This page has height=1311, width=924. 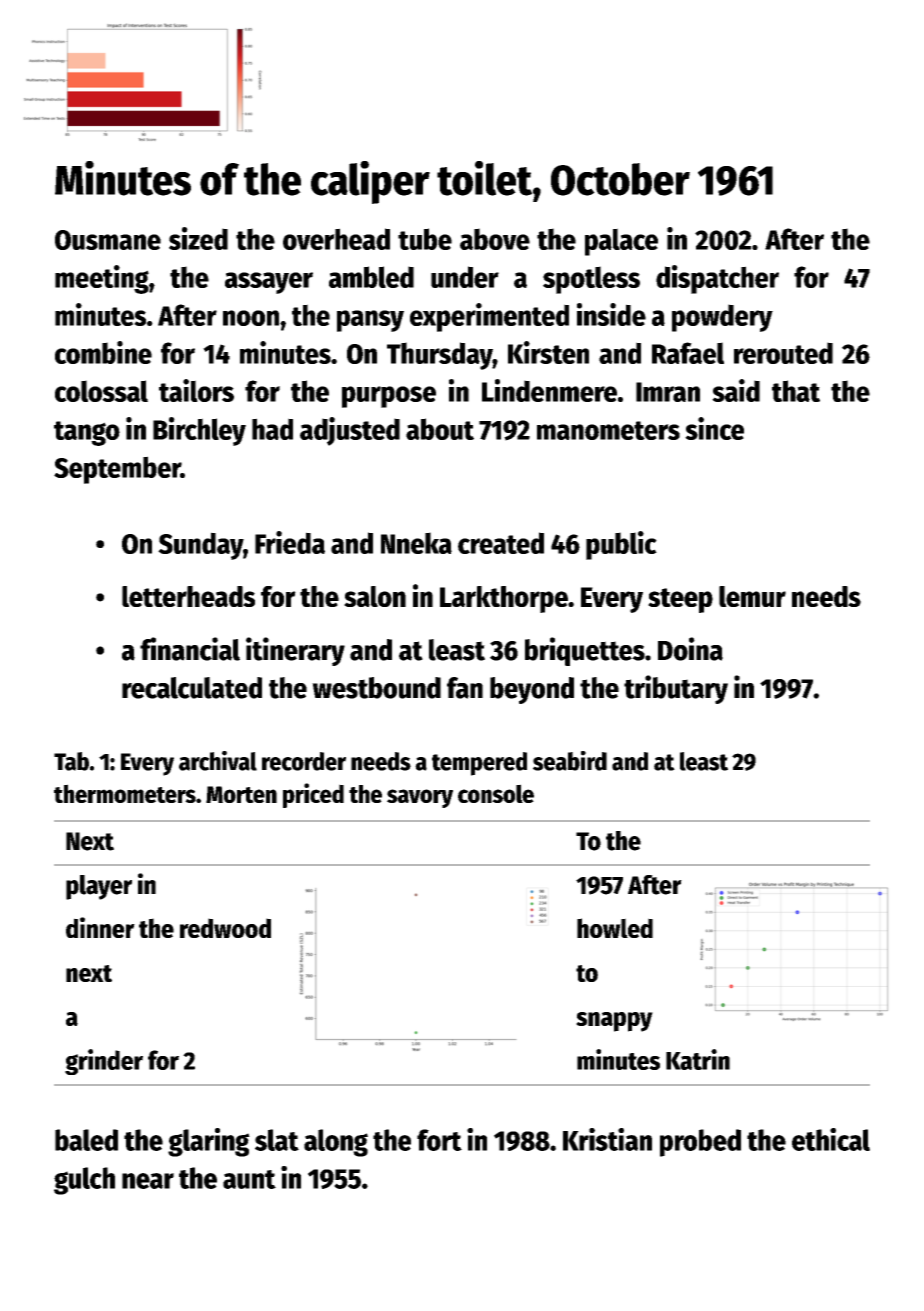 What do you see at coordinates (199, 431) in the page?
I see `Birchley` at bounding box center [199, 431].
